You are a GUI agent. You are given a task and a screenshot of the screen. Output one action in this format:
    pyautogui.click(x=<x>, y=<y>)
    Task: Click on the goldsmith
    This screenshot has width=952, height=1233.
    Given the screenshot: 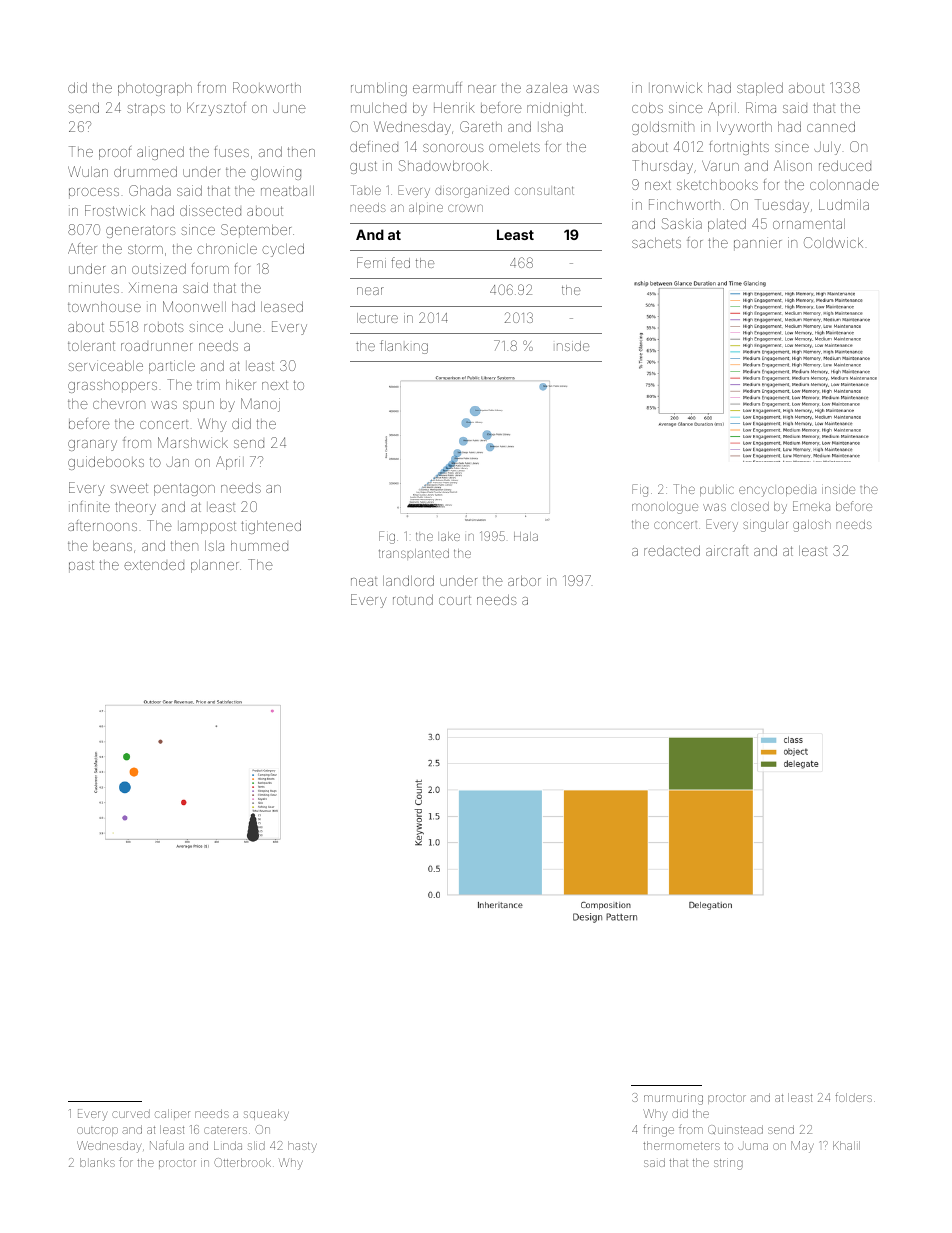 What is the action you would take?
    pyautogui.click(x=663, y=128)
